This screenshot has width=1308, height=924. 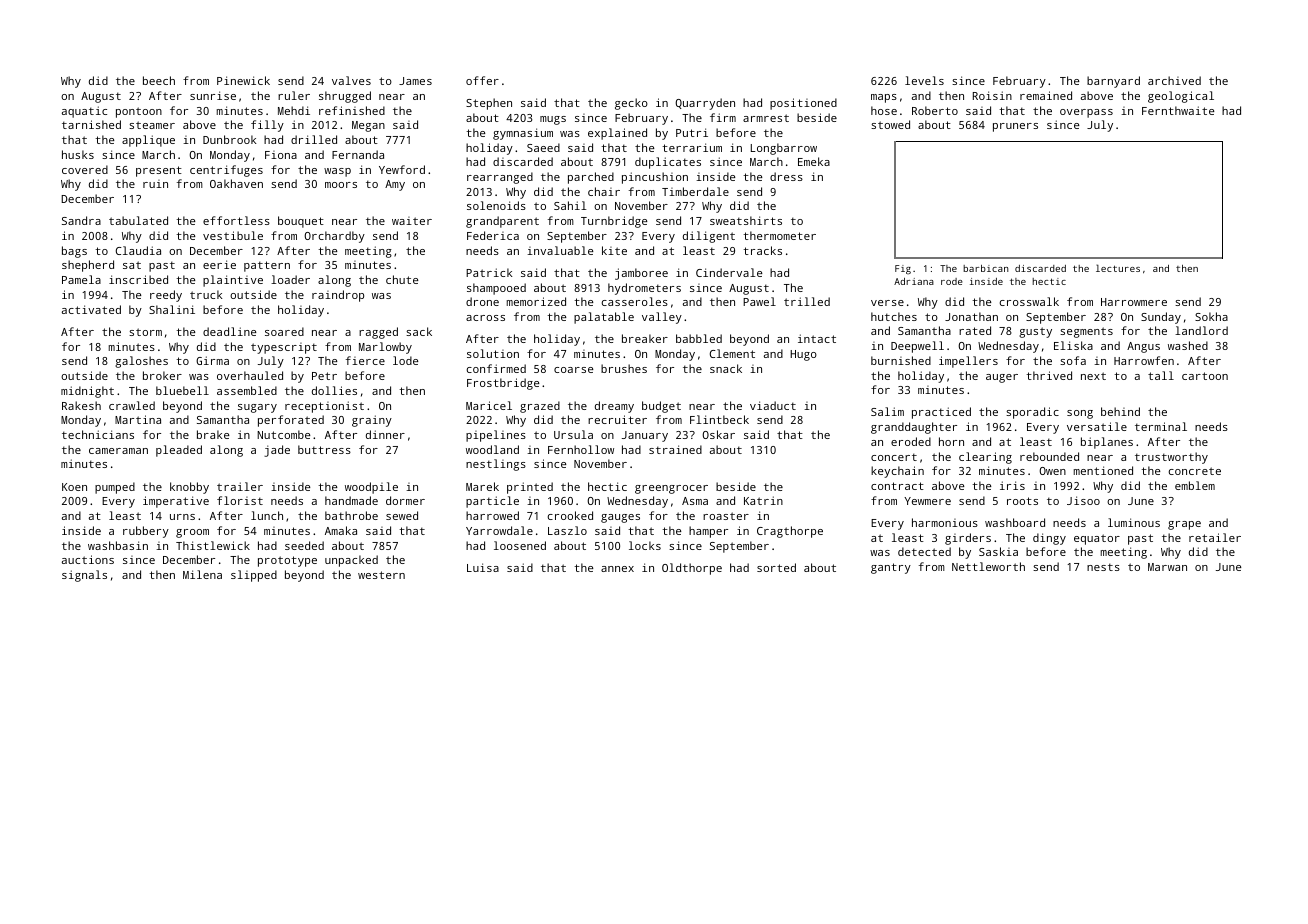 What do you see at coordinates (503, 384) in the screenshot?
I see `Frostbridge` at bounding box center [503, 384].
